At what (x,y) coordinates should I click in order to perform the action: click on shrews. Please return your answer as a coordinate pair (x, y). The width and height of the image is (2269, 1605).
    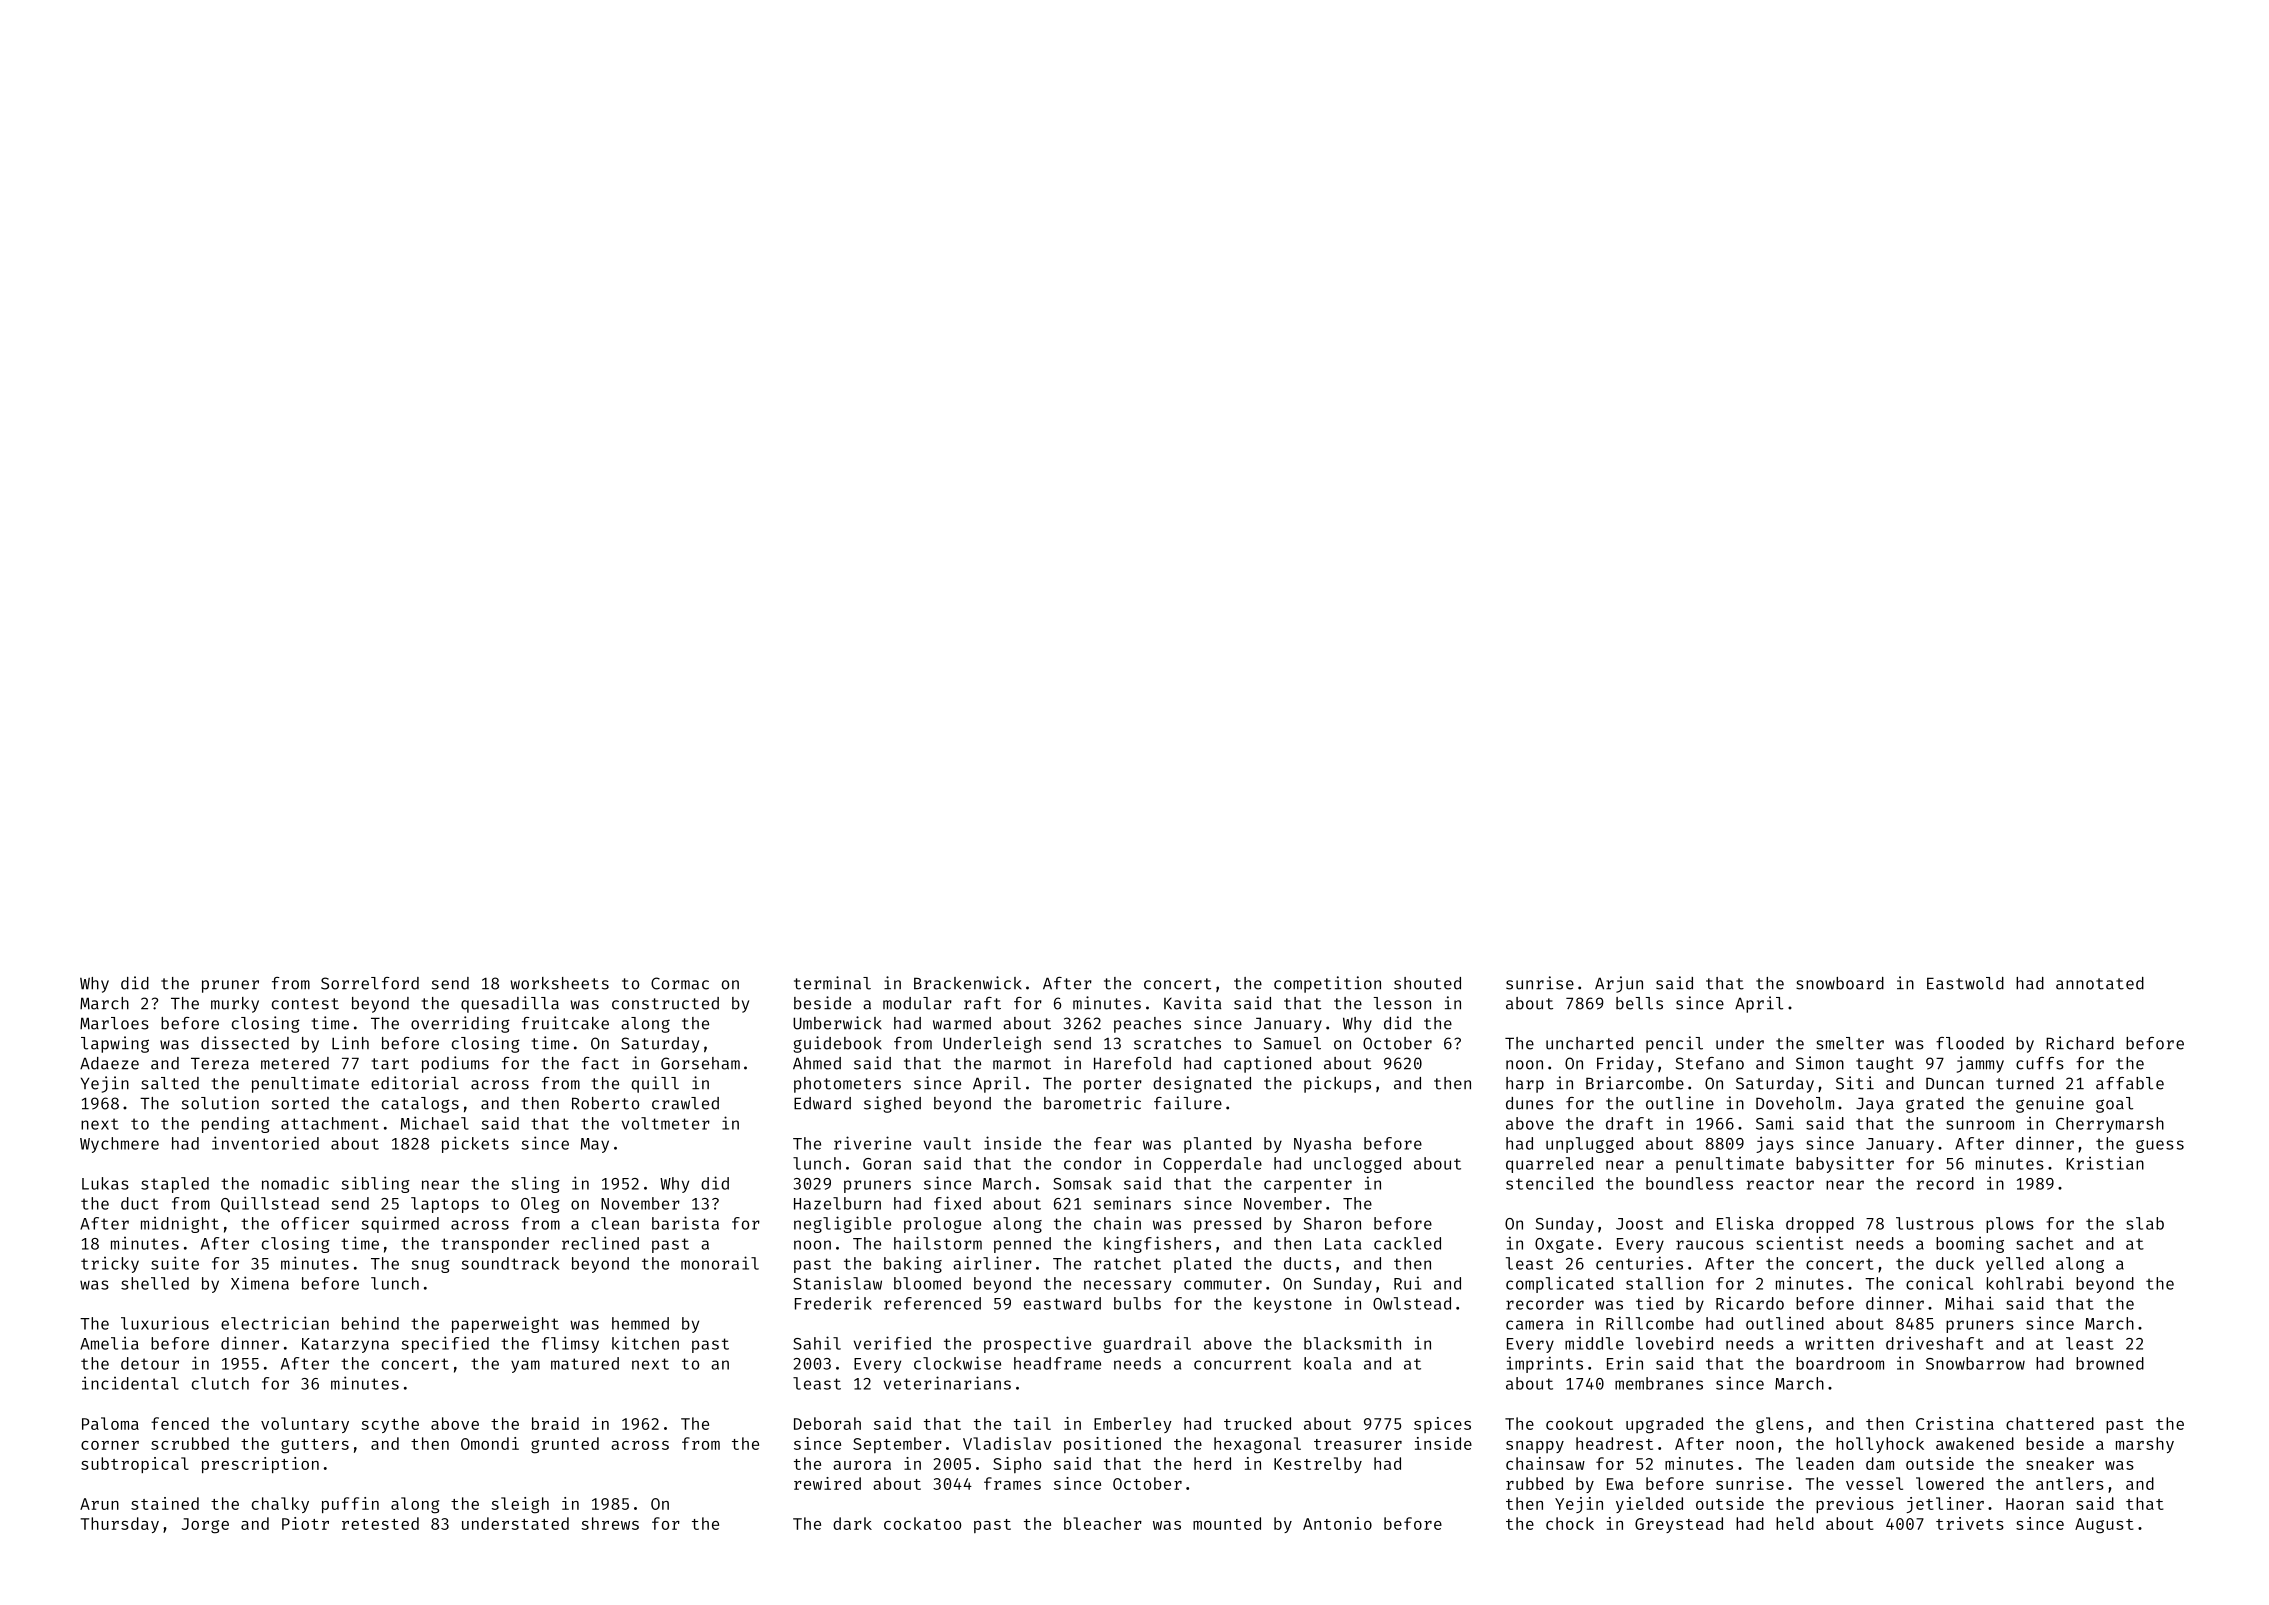
    Looking at the image, I should click on (610, 1523).
